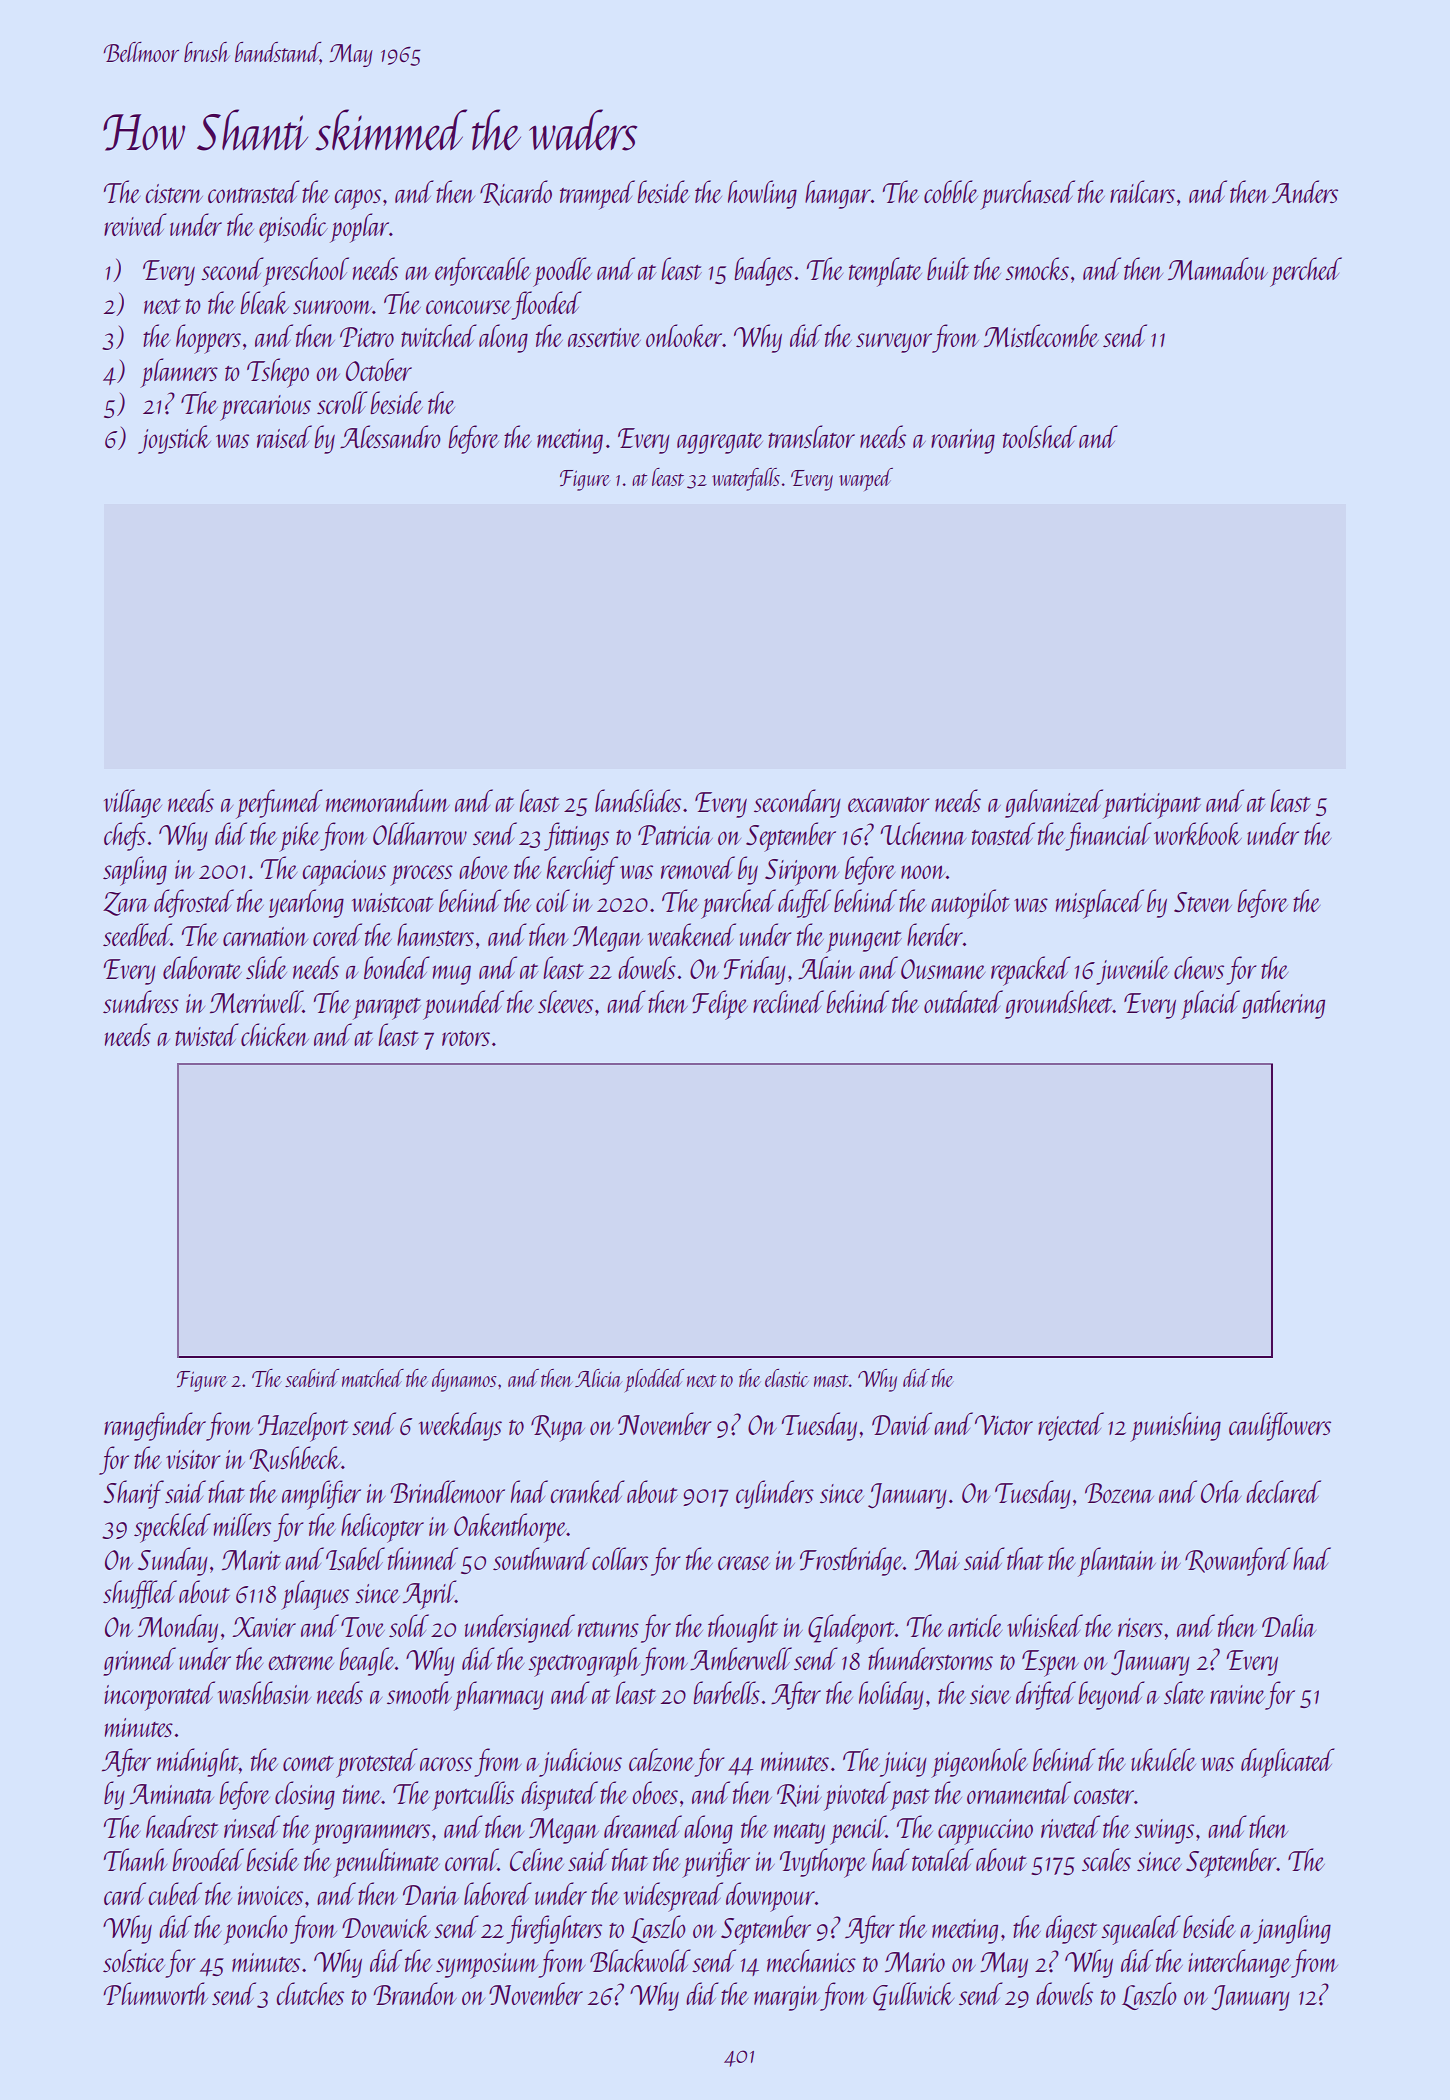  Describe the element at coordinates (1306, 272) in the page. I see `perched` at that location.
